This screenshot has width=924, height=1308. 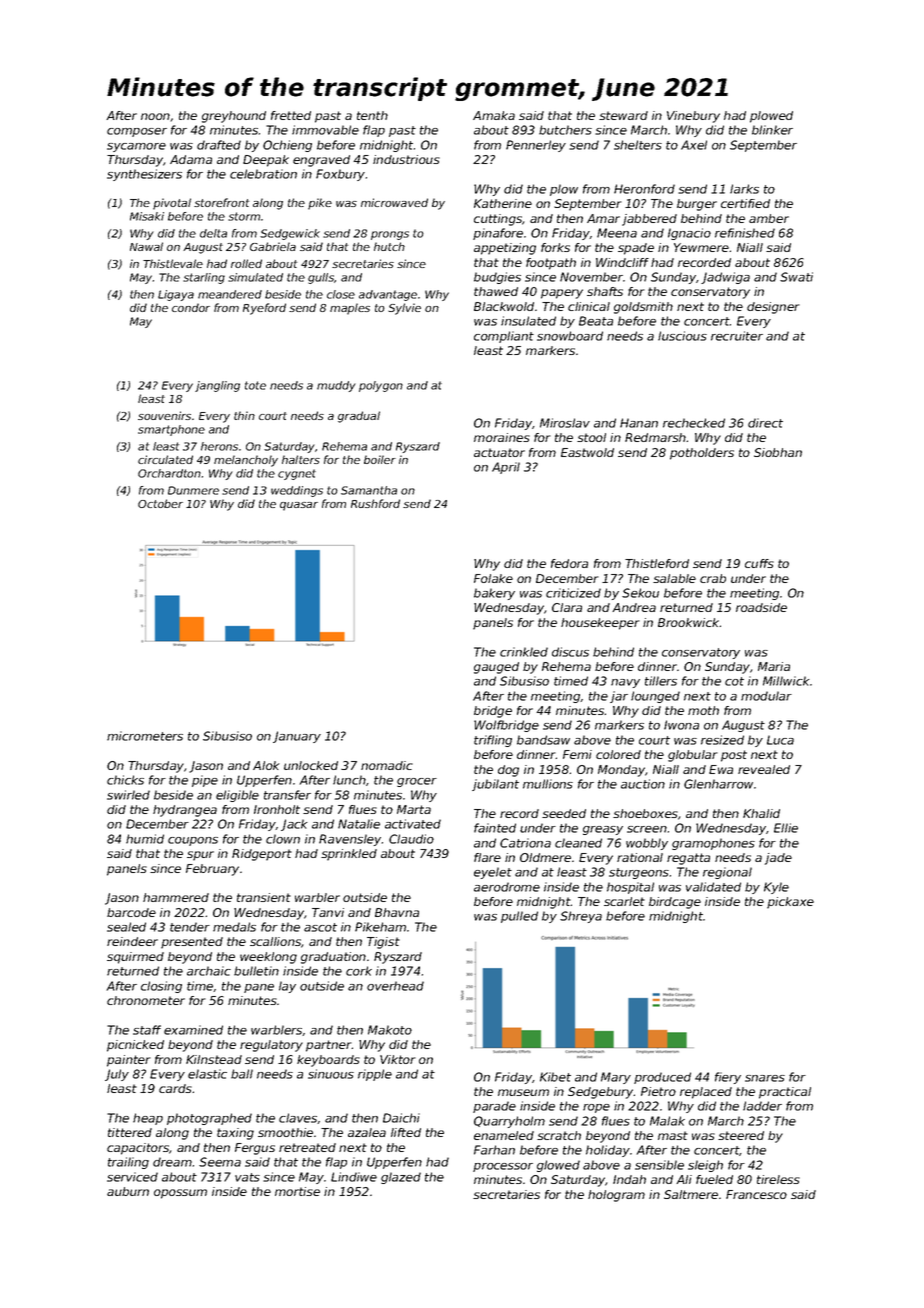 I want to click on museum, so click(x=523, y=1092).
